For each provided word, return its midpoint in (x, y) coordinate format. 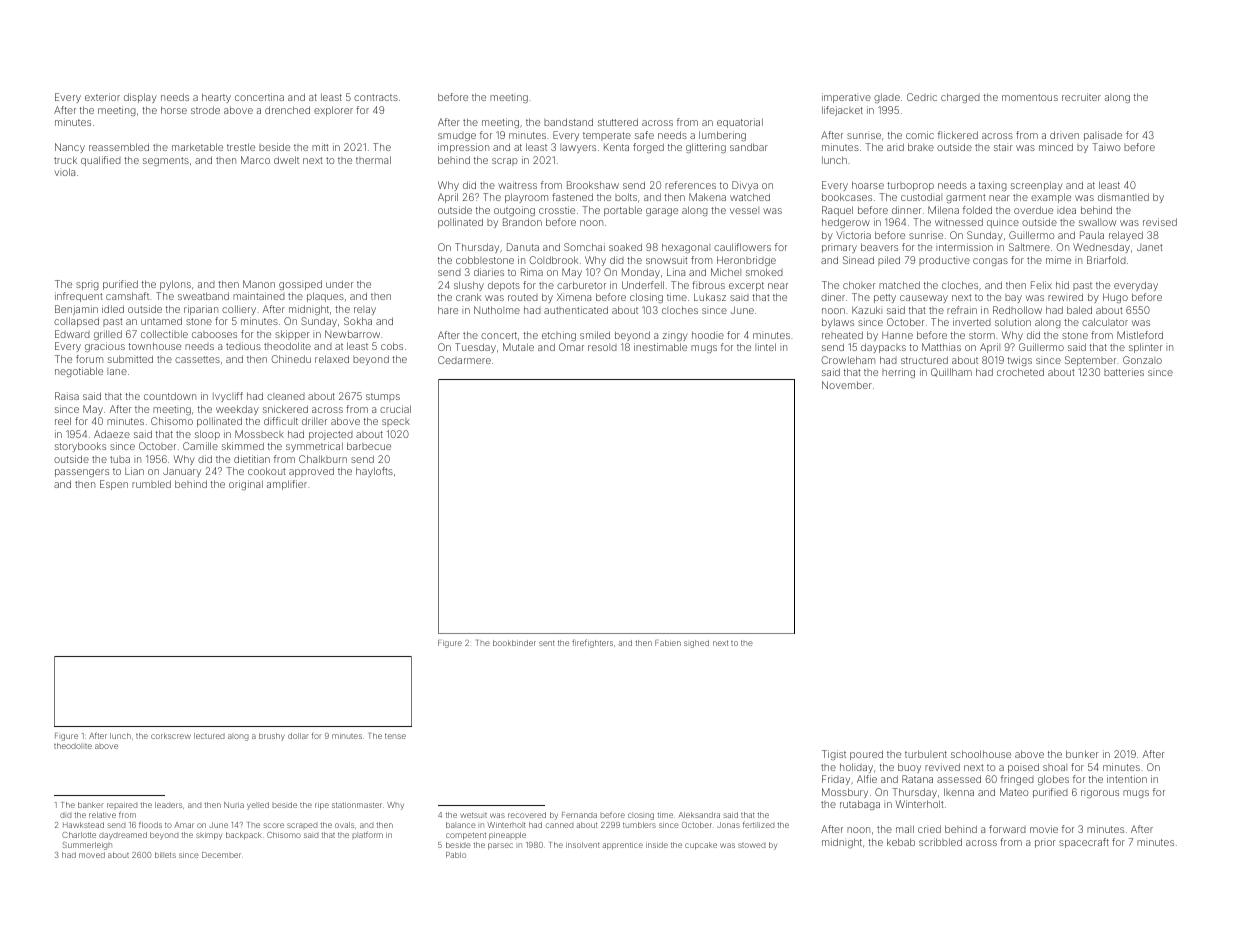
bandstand (568, 122)
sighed (696, 644)
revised (1160, 222)
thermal (373, 160)
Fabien (668, 643)
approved (311, 472)
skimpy (209, 836)
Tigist (834, 755)
